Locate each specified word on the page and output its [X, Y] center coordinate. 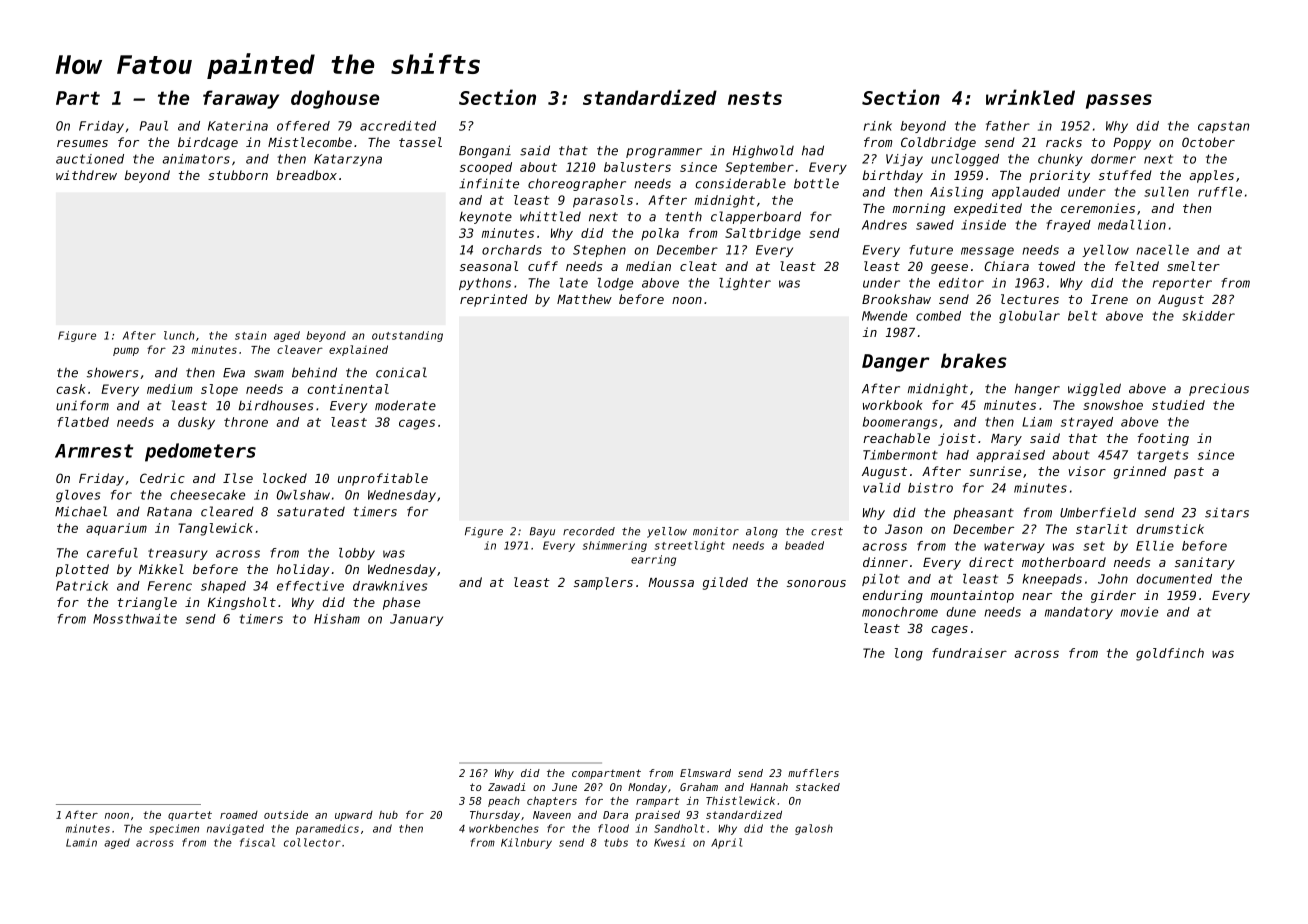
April [726, 843]
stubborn [238, 175]
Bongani [485, 151]
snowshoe [1113, 405]
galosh [814, 829]
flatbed [83, 422]
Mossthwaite [135, 619]
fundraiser [969, 653]
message [987, 252]
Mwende [884, 316]
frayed [1068, 226]
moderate [405, 405]
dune [961, 612]
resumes [82, 143]
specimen [174, 829]
